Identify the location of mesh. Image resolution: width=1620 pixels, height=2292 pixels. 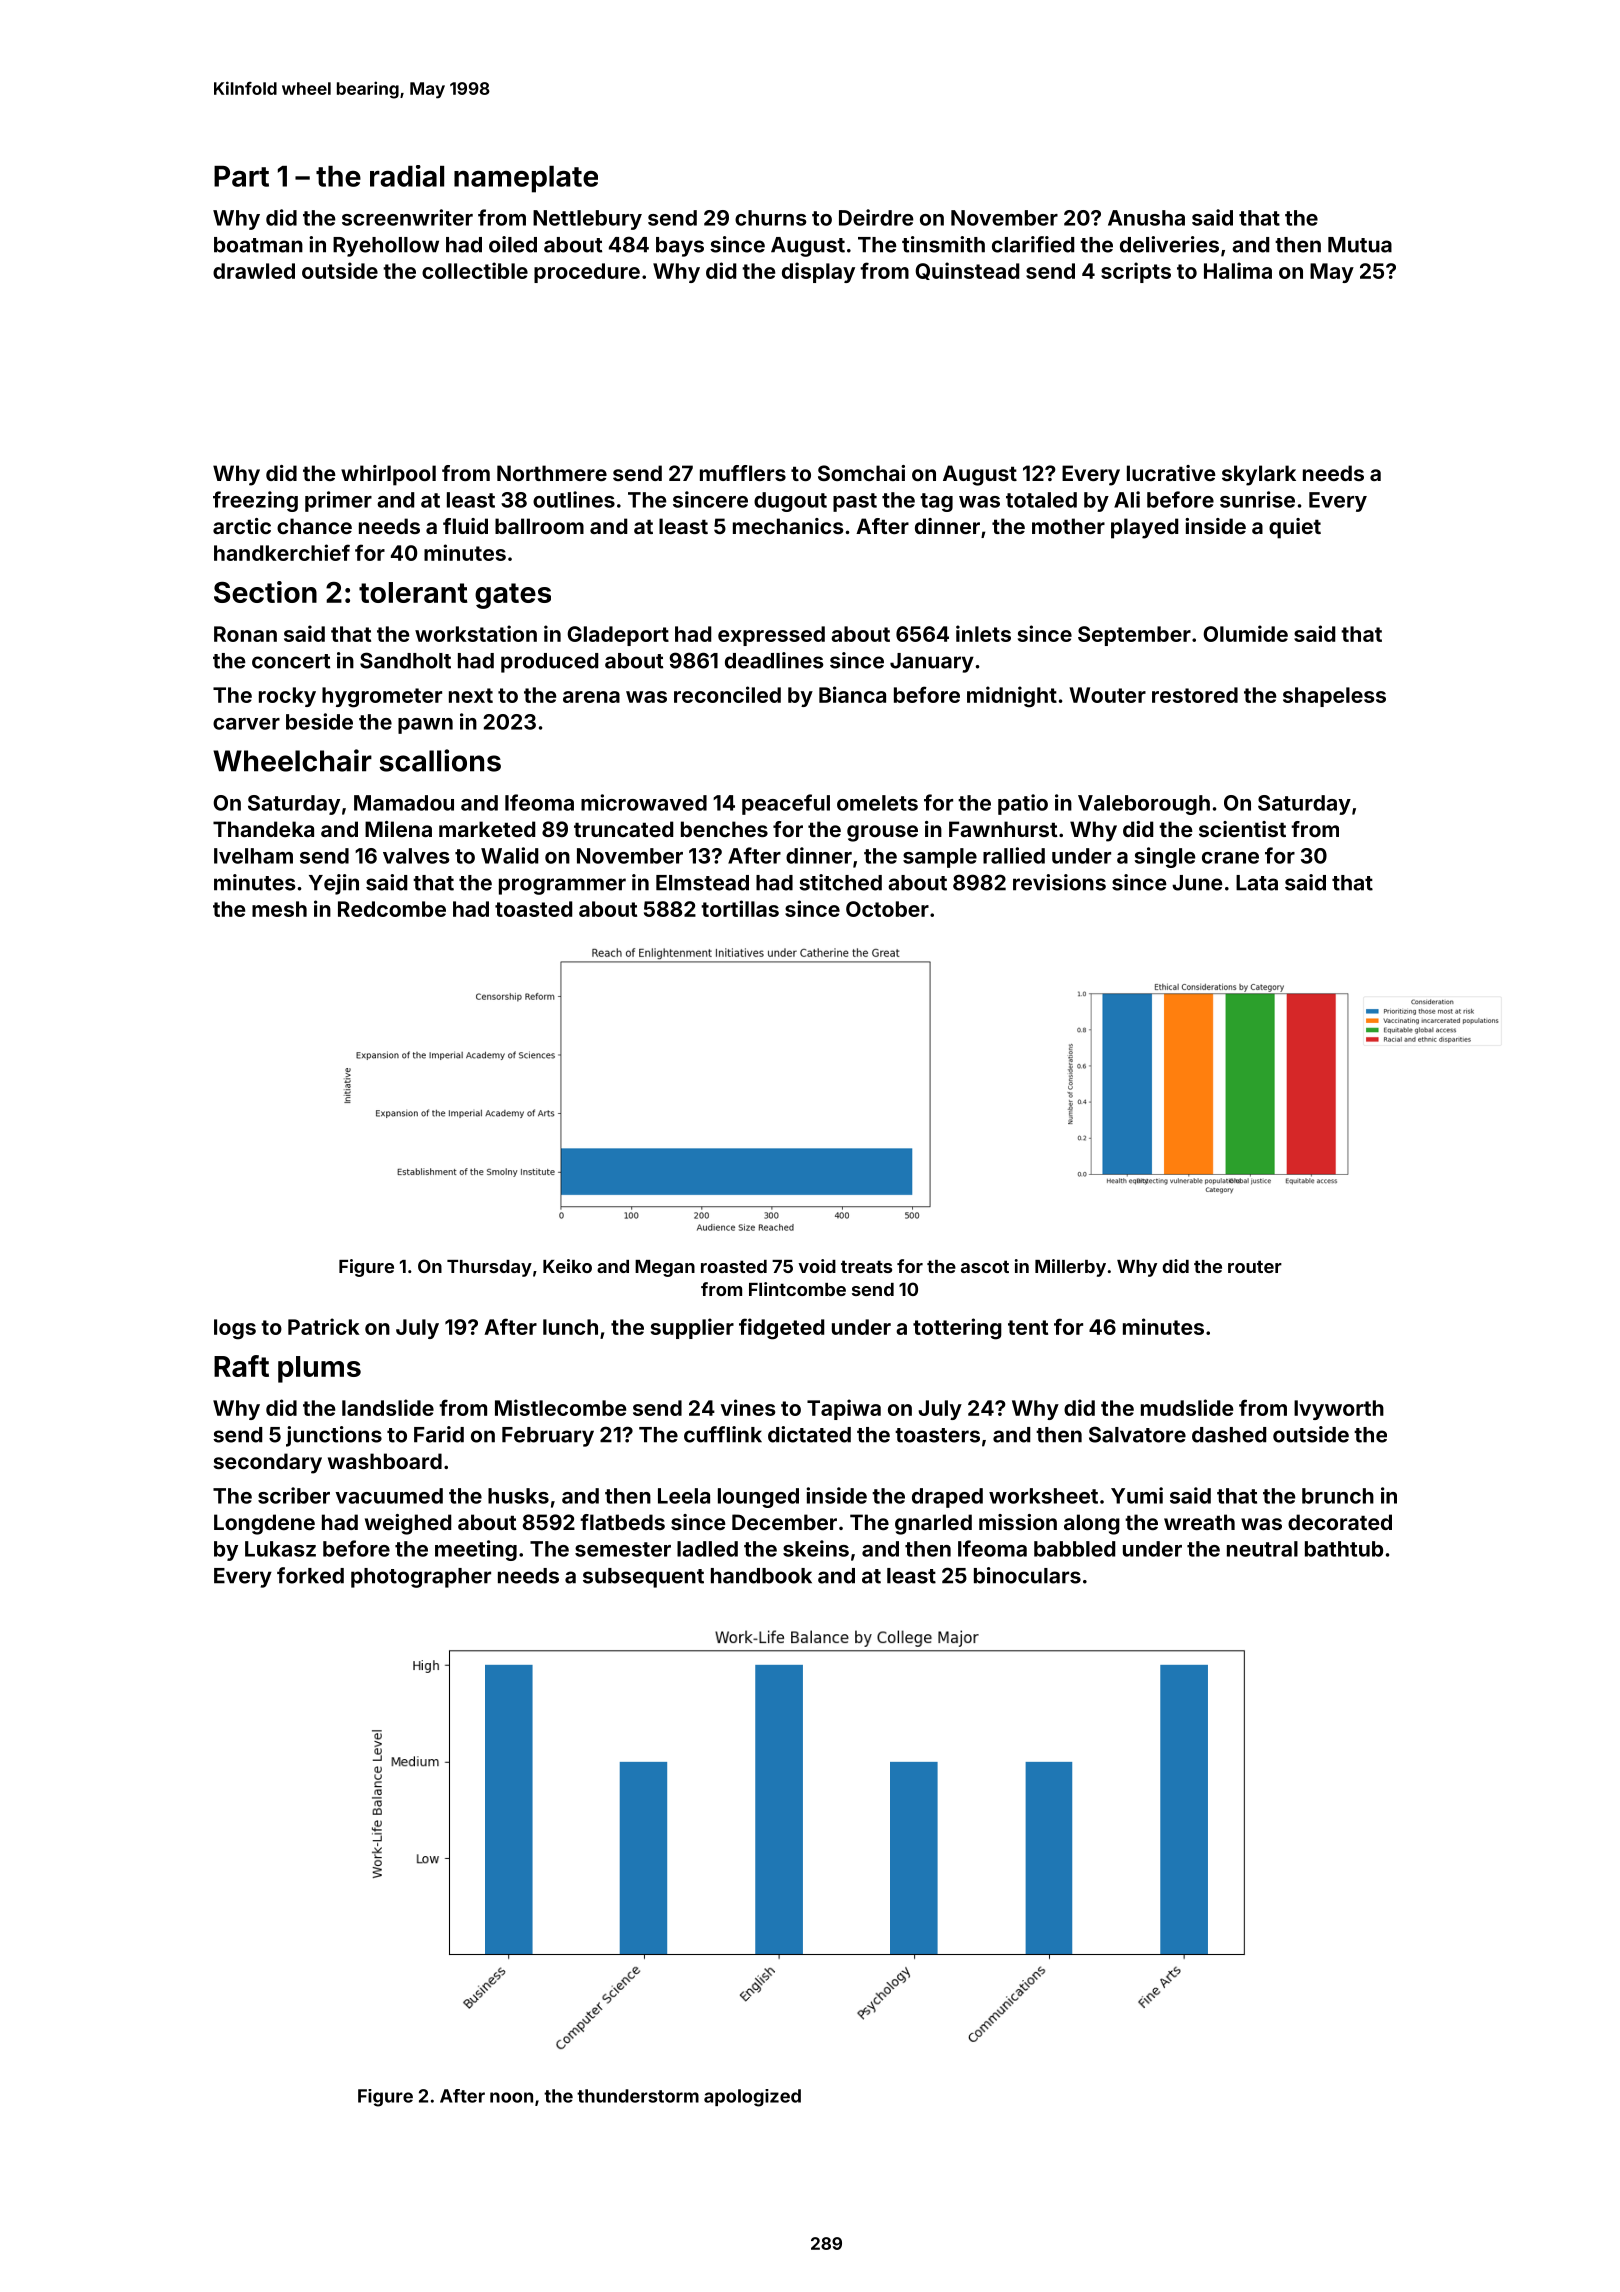
(279, 909).
